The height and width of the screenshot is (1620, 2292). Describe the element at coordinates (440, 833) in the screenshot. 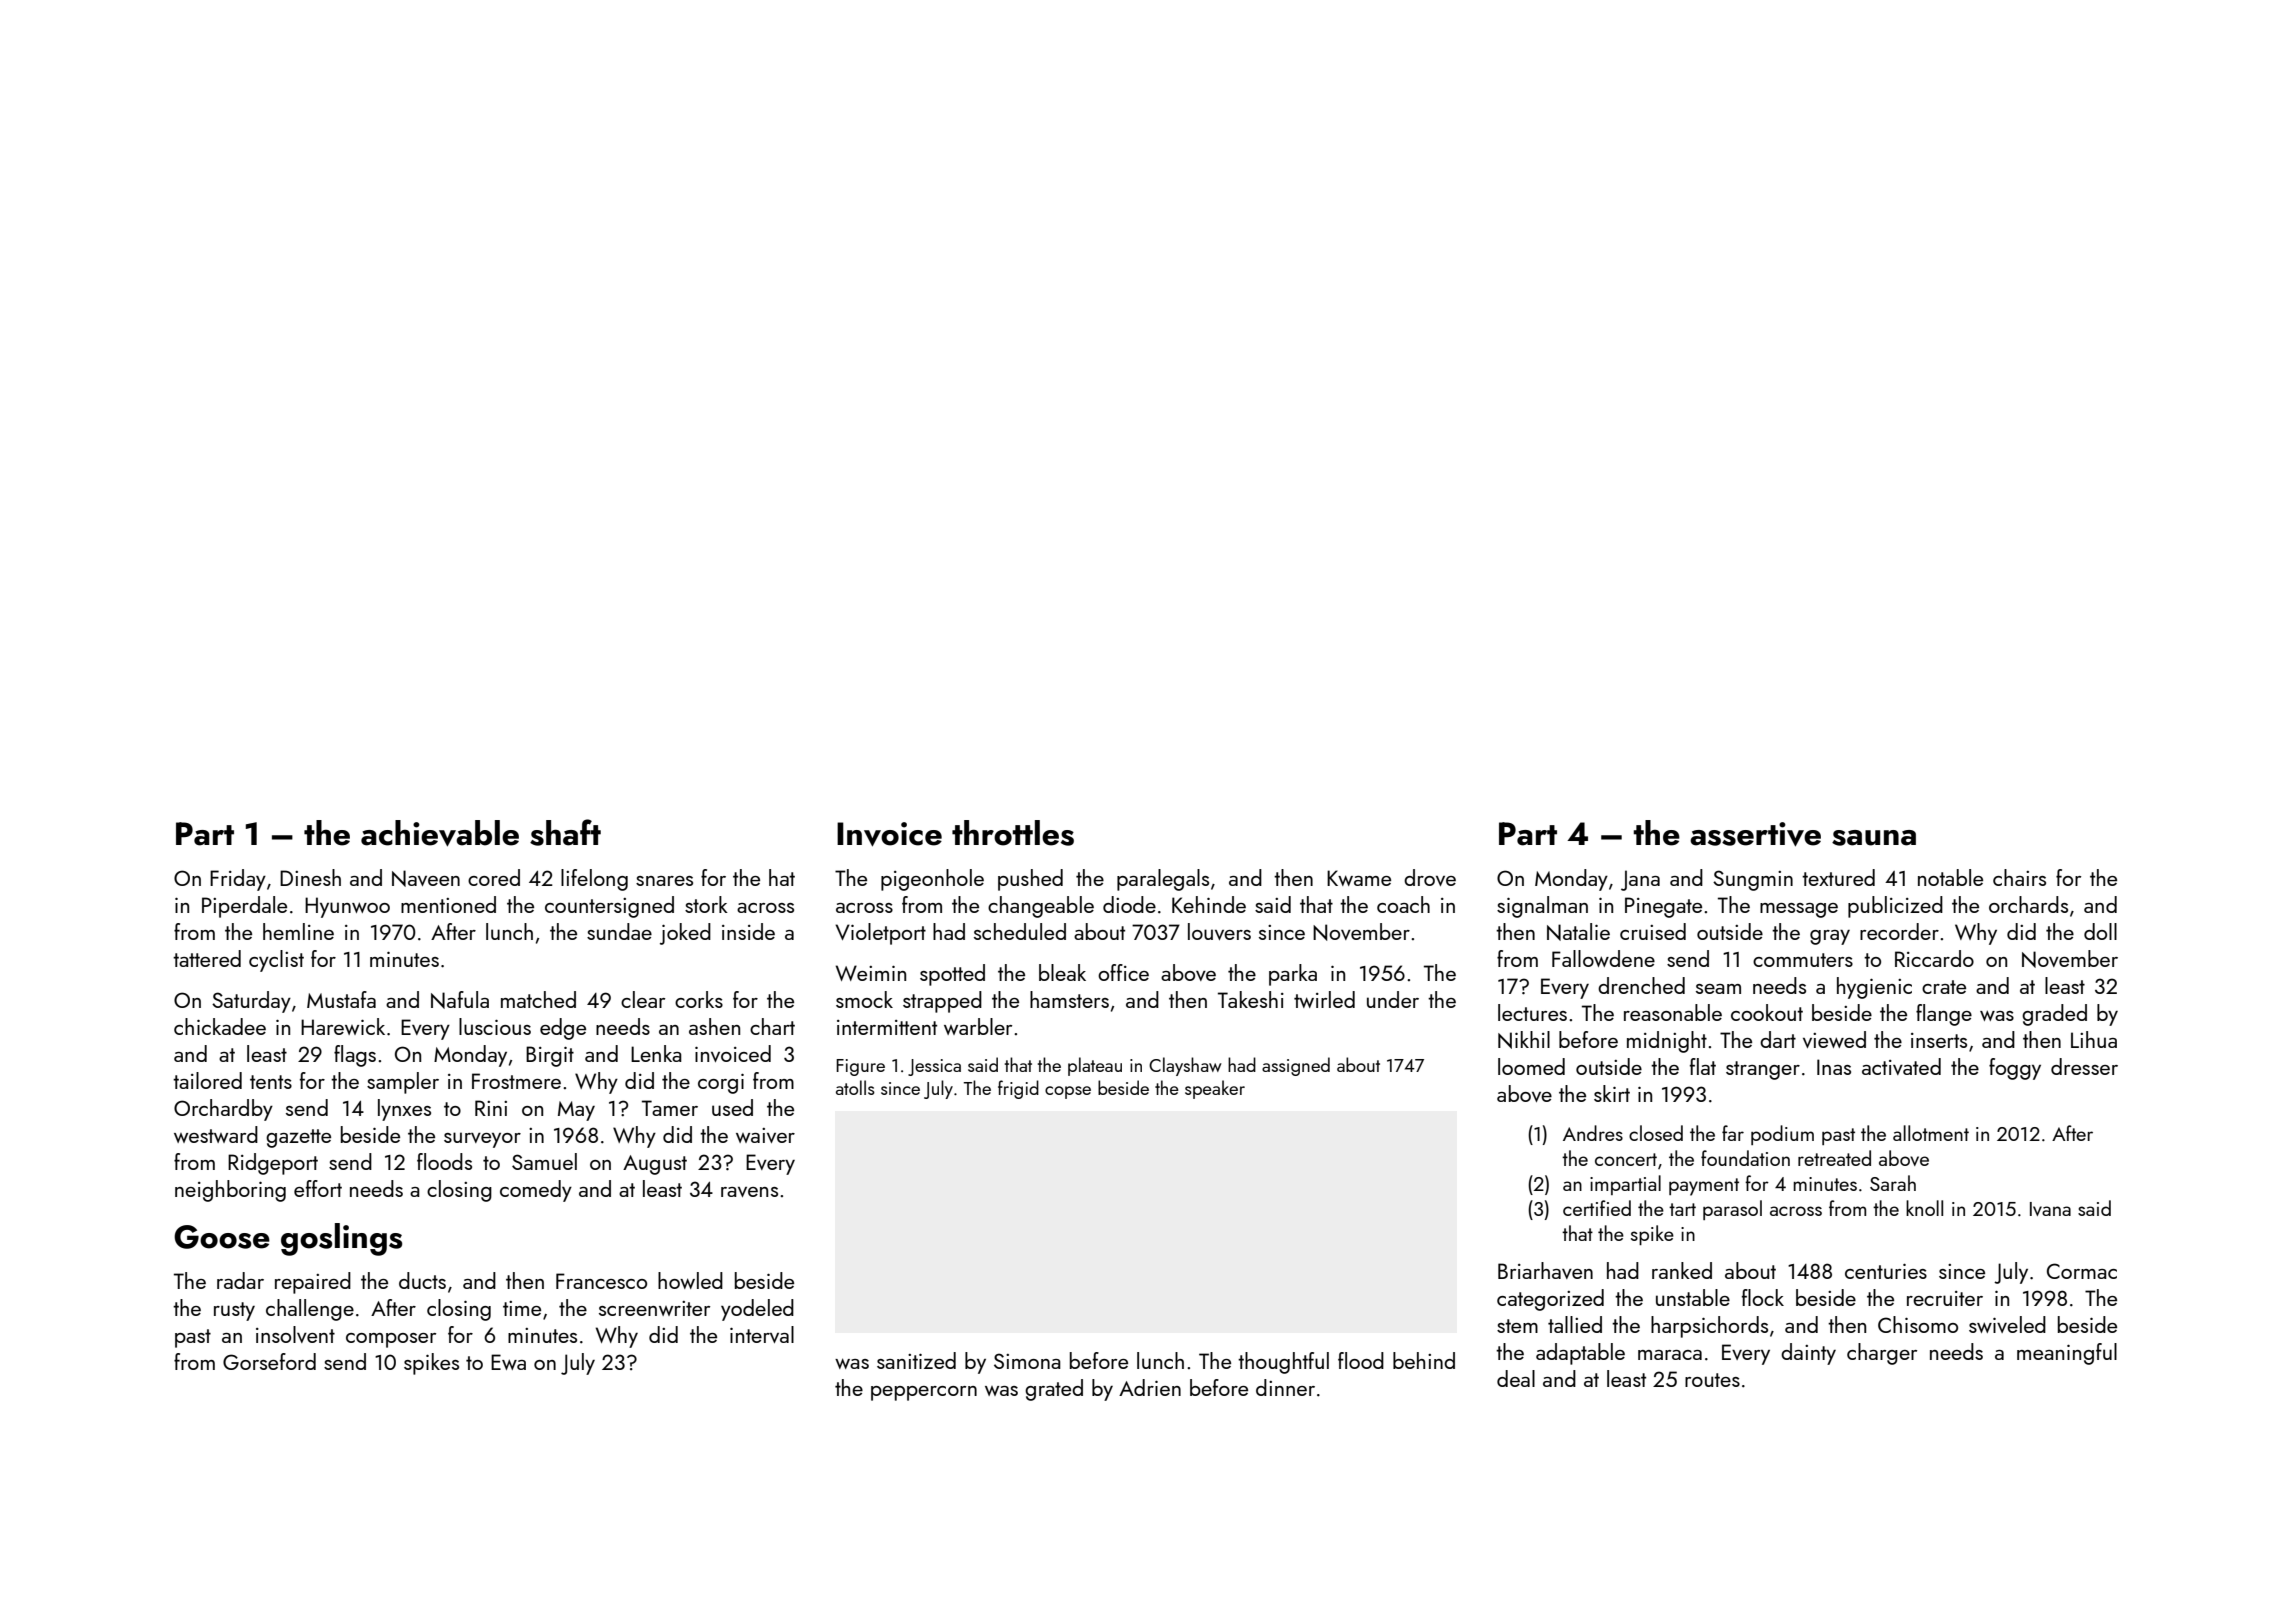

I see `achievable` at that location.
